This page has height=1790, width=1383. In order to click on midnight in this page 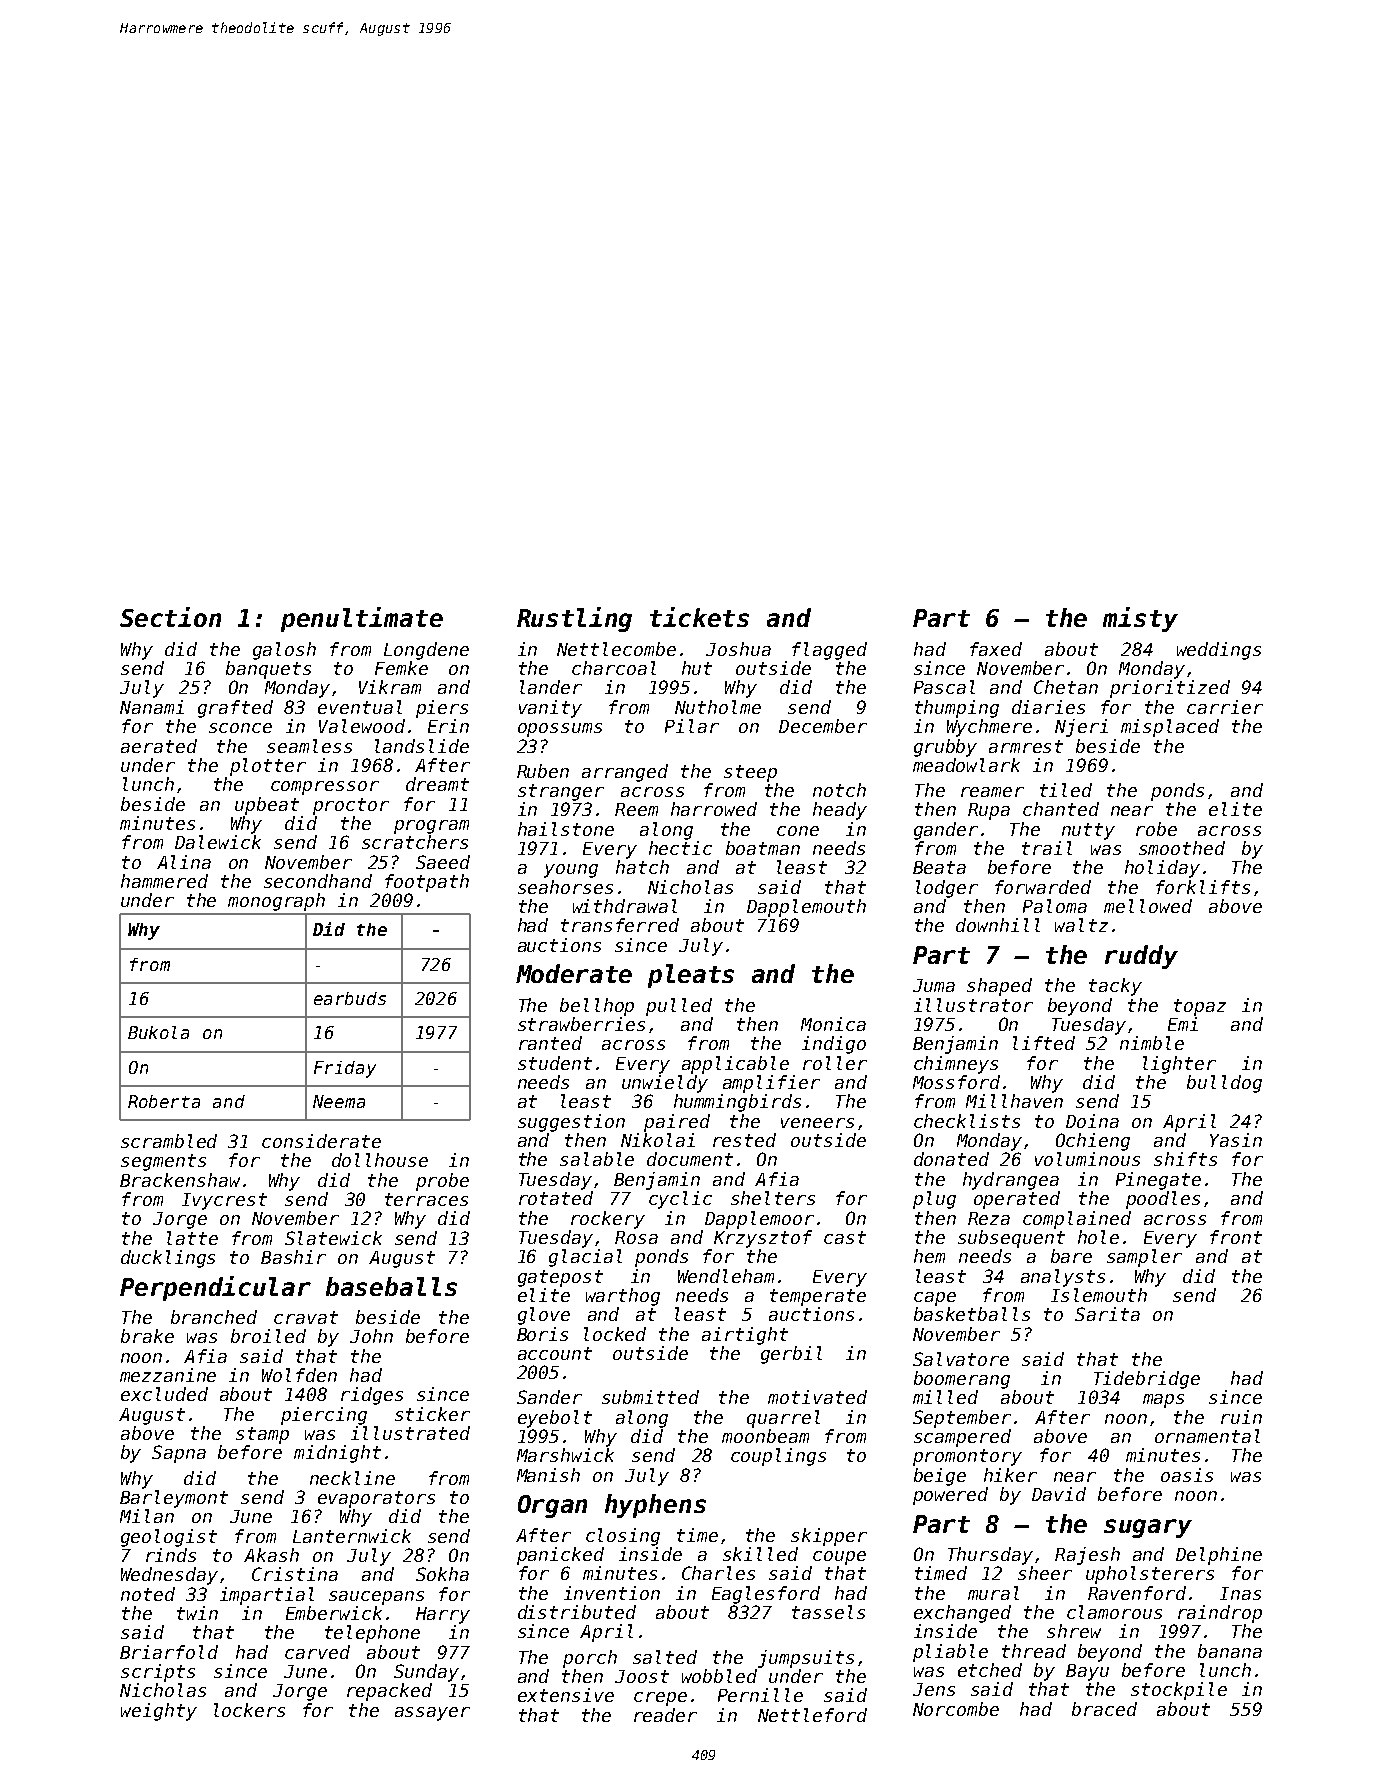, I will do `click(337, 1454)`.
